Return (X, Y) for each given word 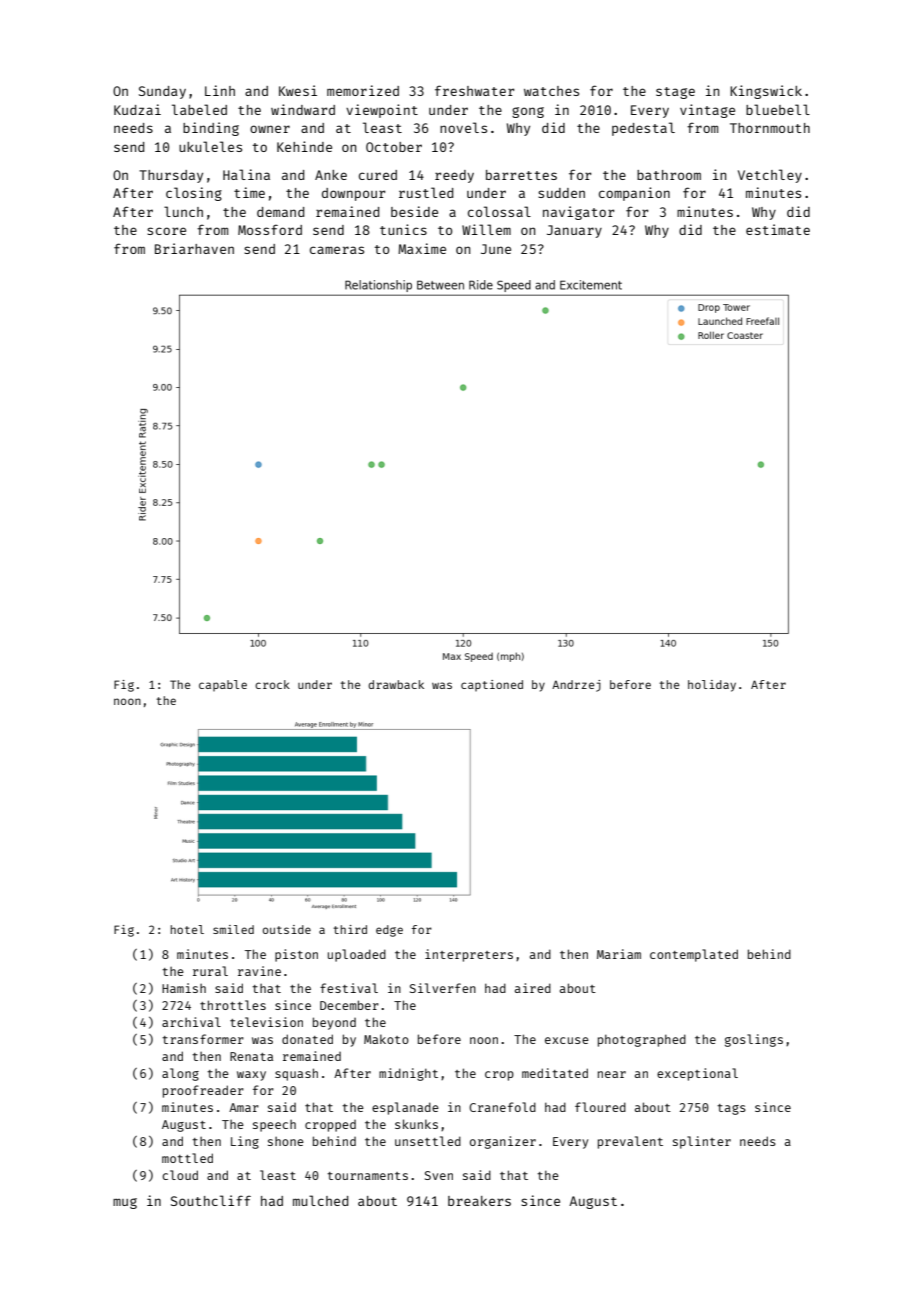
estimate (778, 229)
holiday (712, 686)
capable (223, 686)
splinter (702, 1142)
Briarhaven (194, 248)
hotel (187, 929)
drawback (396, 684)
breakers (479, 1201)
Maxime (422, 248)
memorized (363, 90)
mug (125, 1203)
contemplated (694, 955)
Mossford (270, 229)
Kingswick (766, 92)
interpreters (469, 955)
